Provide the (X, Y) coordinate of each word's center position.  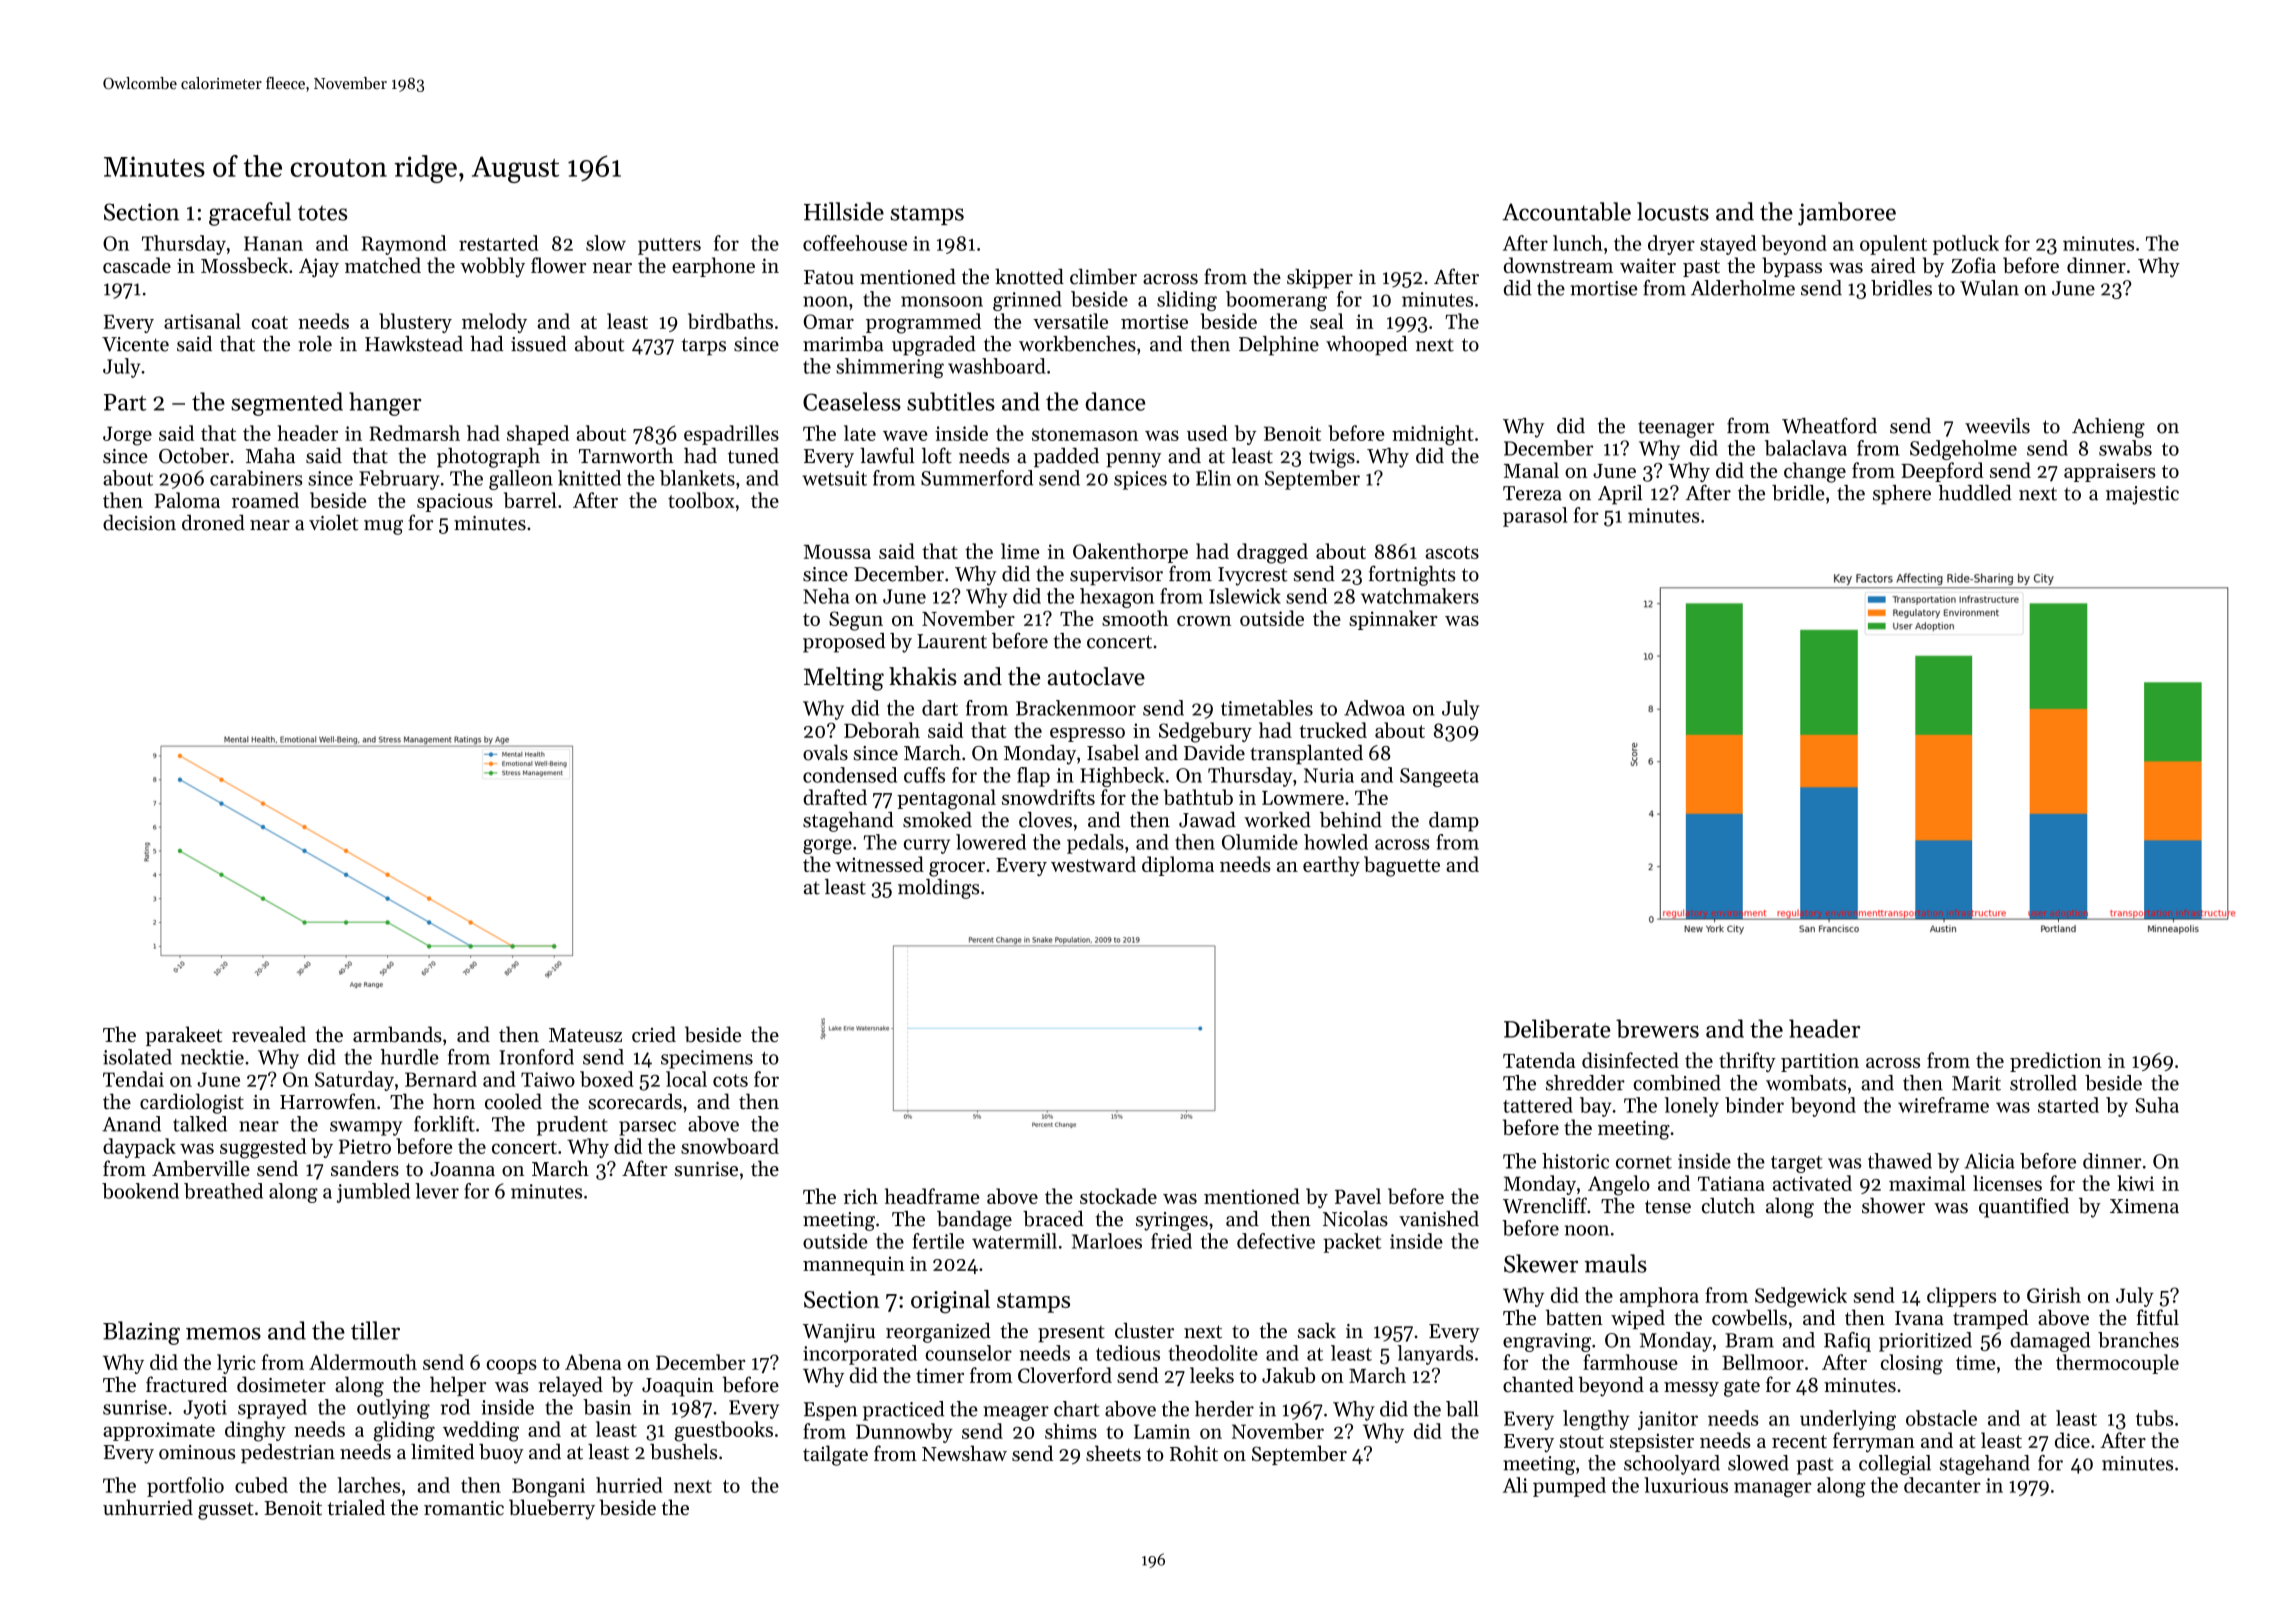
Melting (844, 679)
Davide (1214, 753)
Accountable (1566, 211)
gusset (226, 1511)
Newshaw (964, 1453)
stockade (1118, 1196)
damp (1454, 822)
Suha (2157, 1105)
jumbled (373, 1193)
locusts (1673, 211)
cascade (137, 265)
